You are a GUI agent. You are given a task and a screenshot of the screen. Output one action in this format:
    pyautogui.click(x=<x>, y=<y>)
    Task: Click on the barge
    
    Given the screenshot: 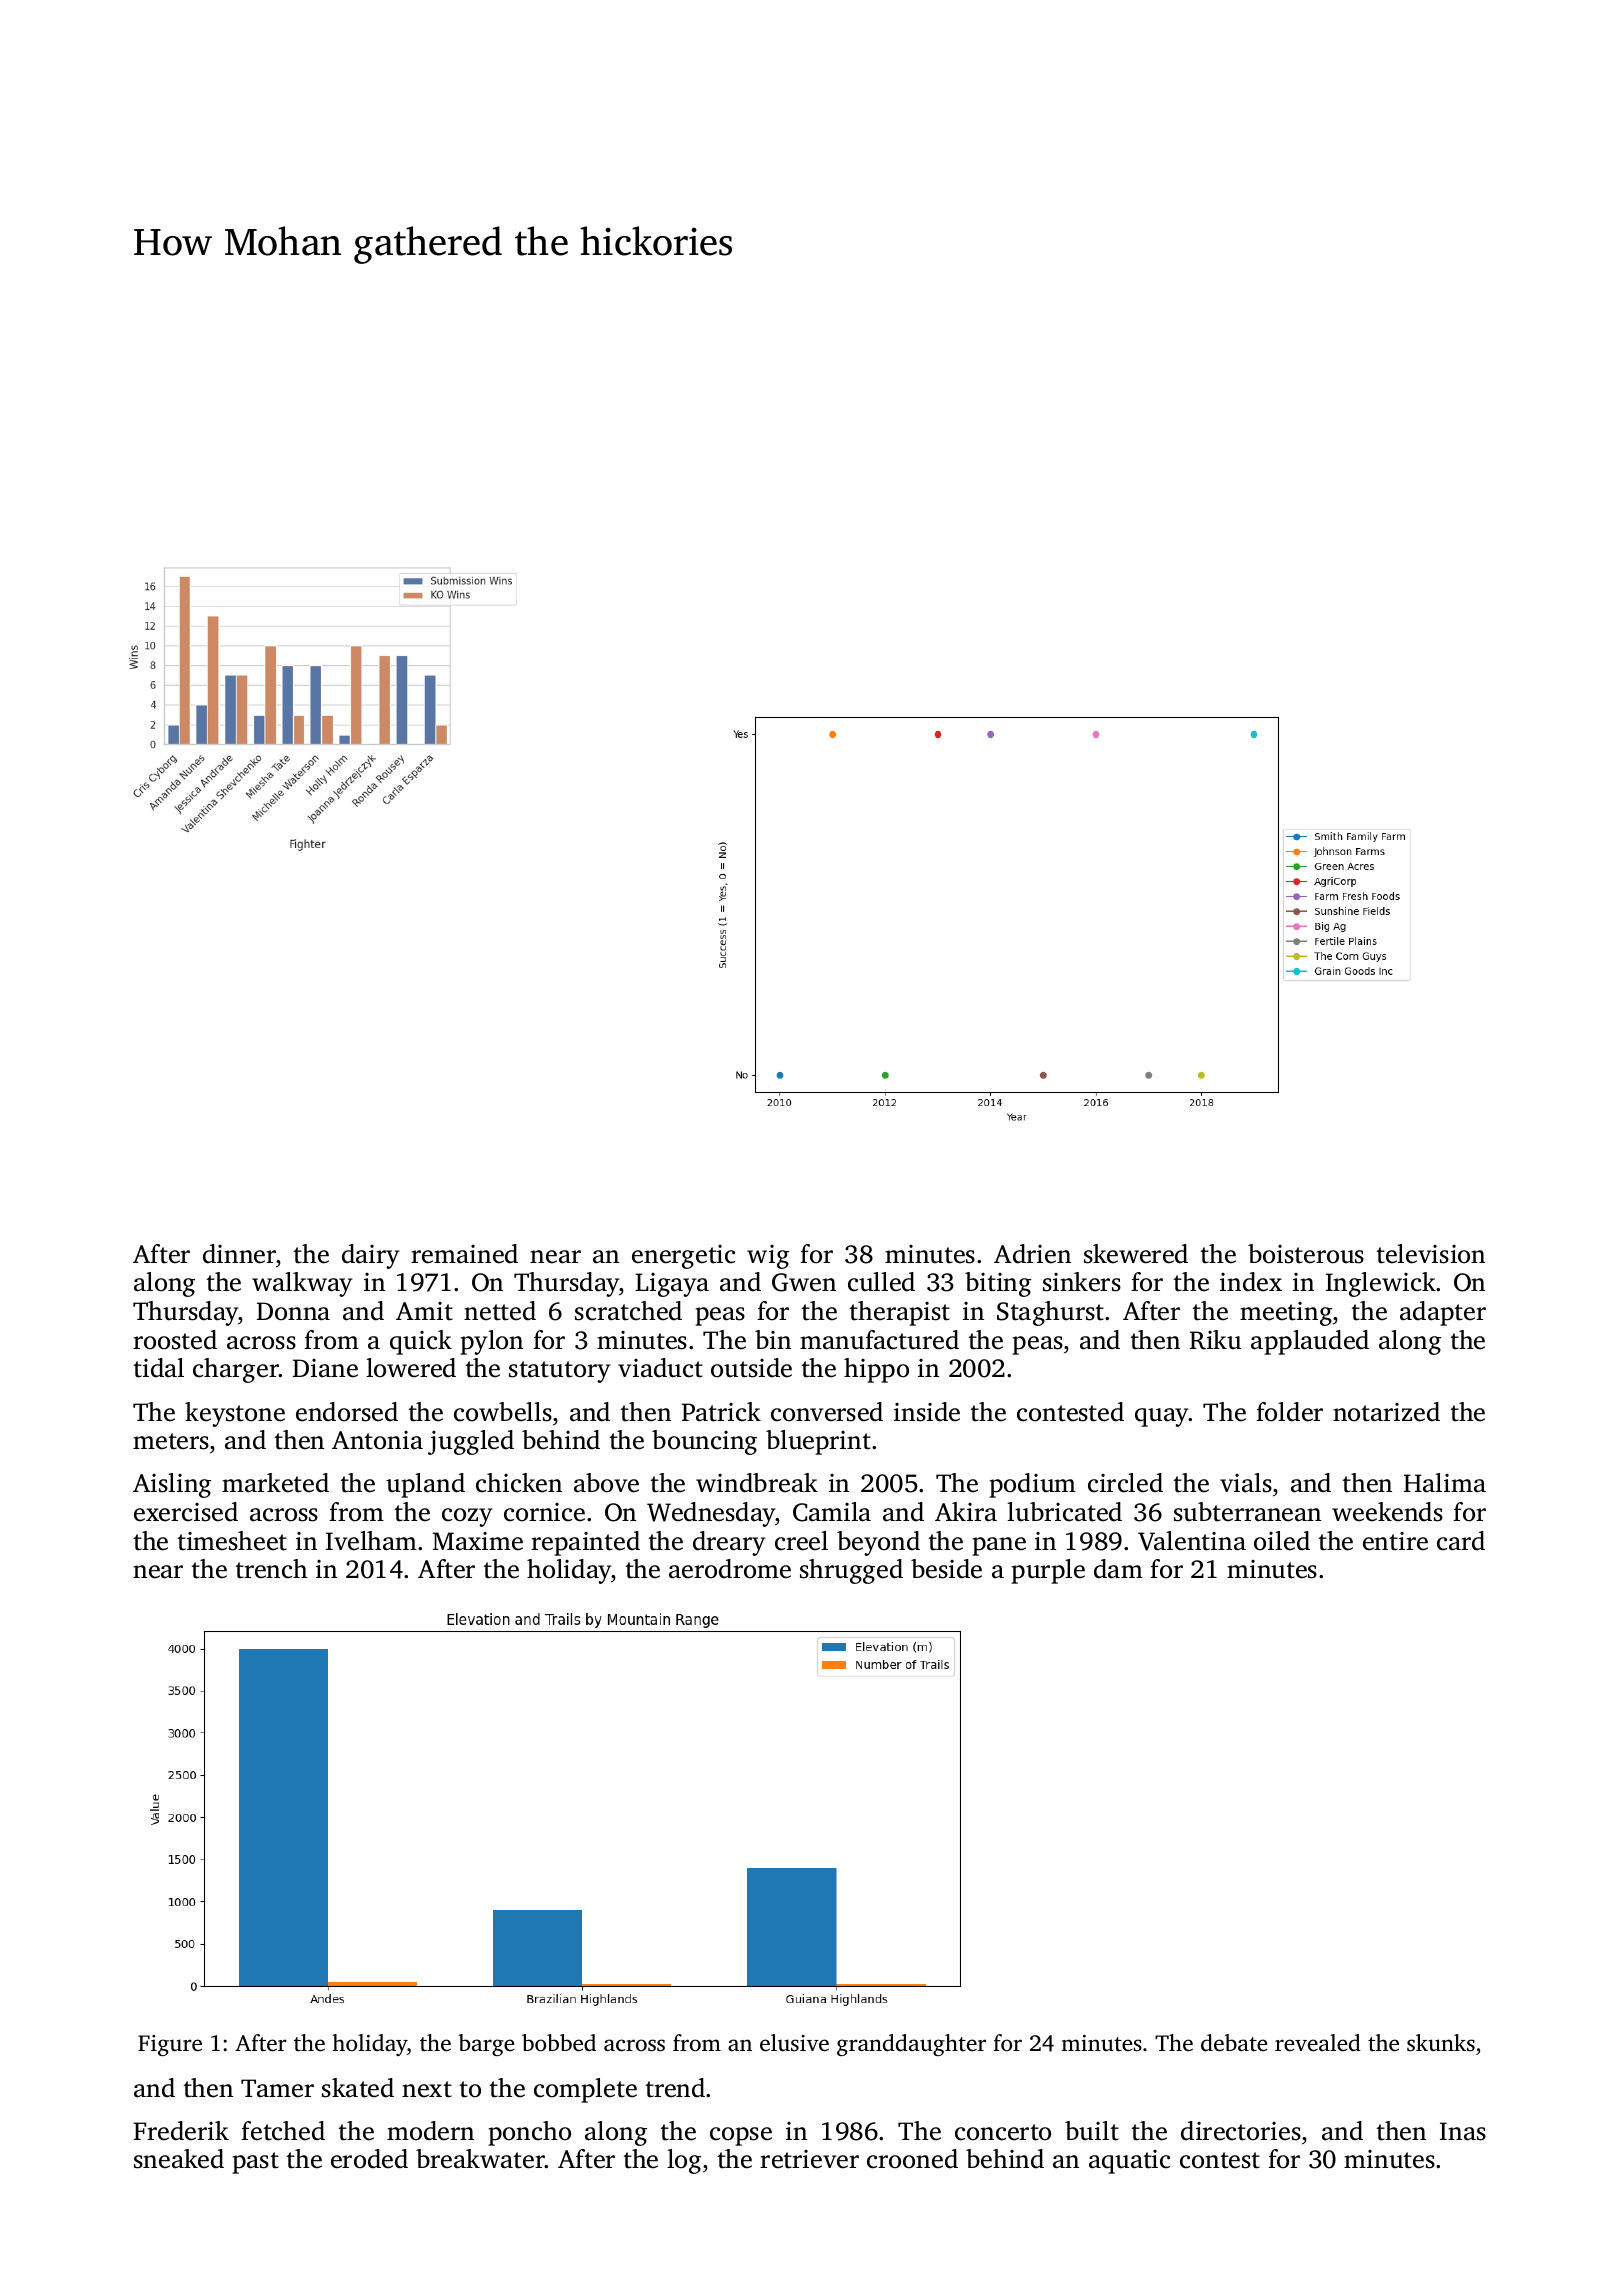 What is the action you would take?
    pyautogui.click(x=486, y=2045)
